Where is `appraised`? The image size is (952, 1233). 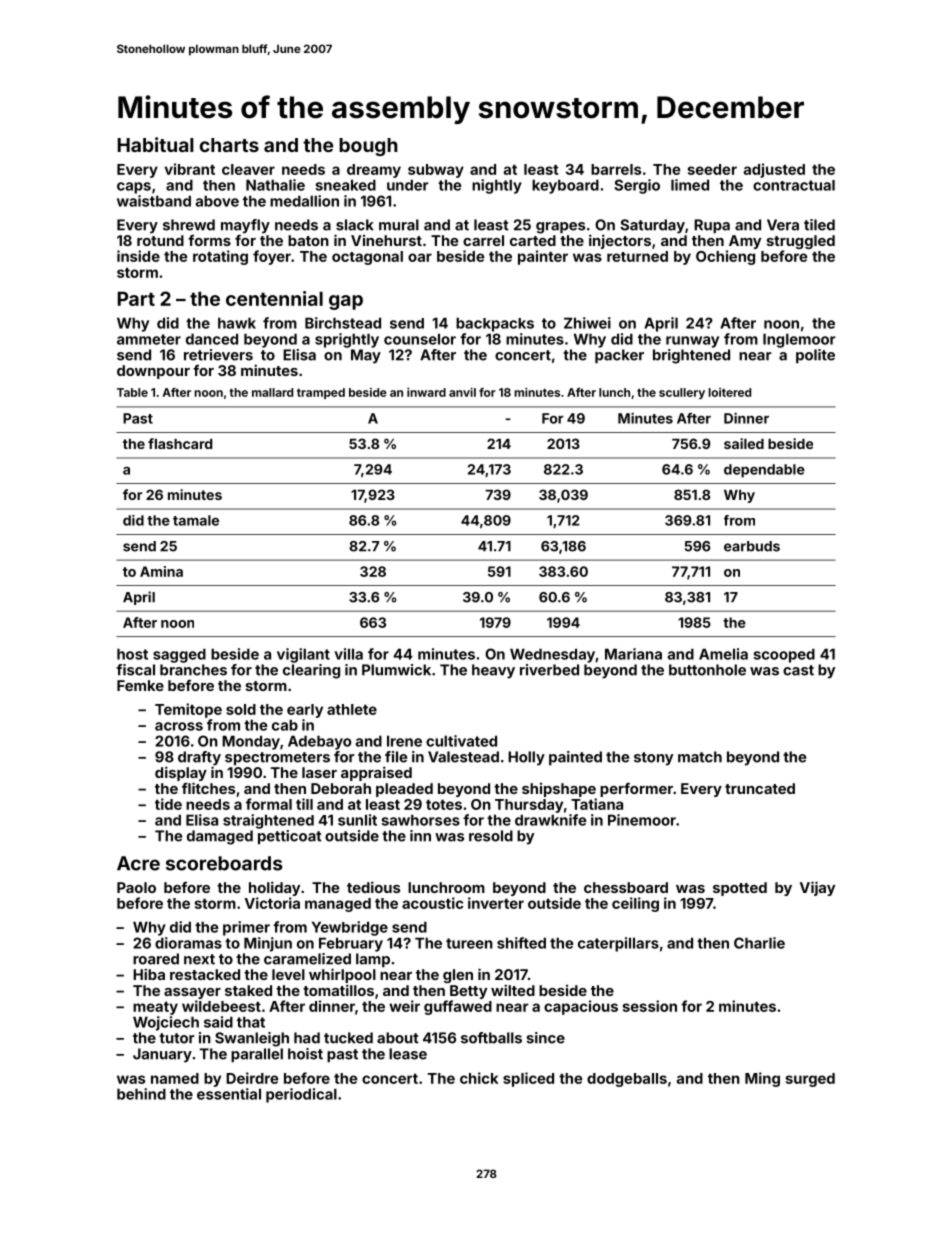 appraised is located at coordinates (376, 773).
